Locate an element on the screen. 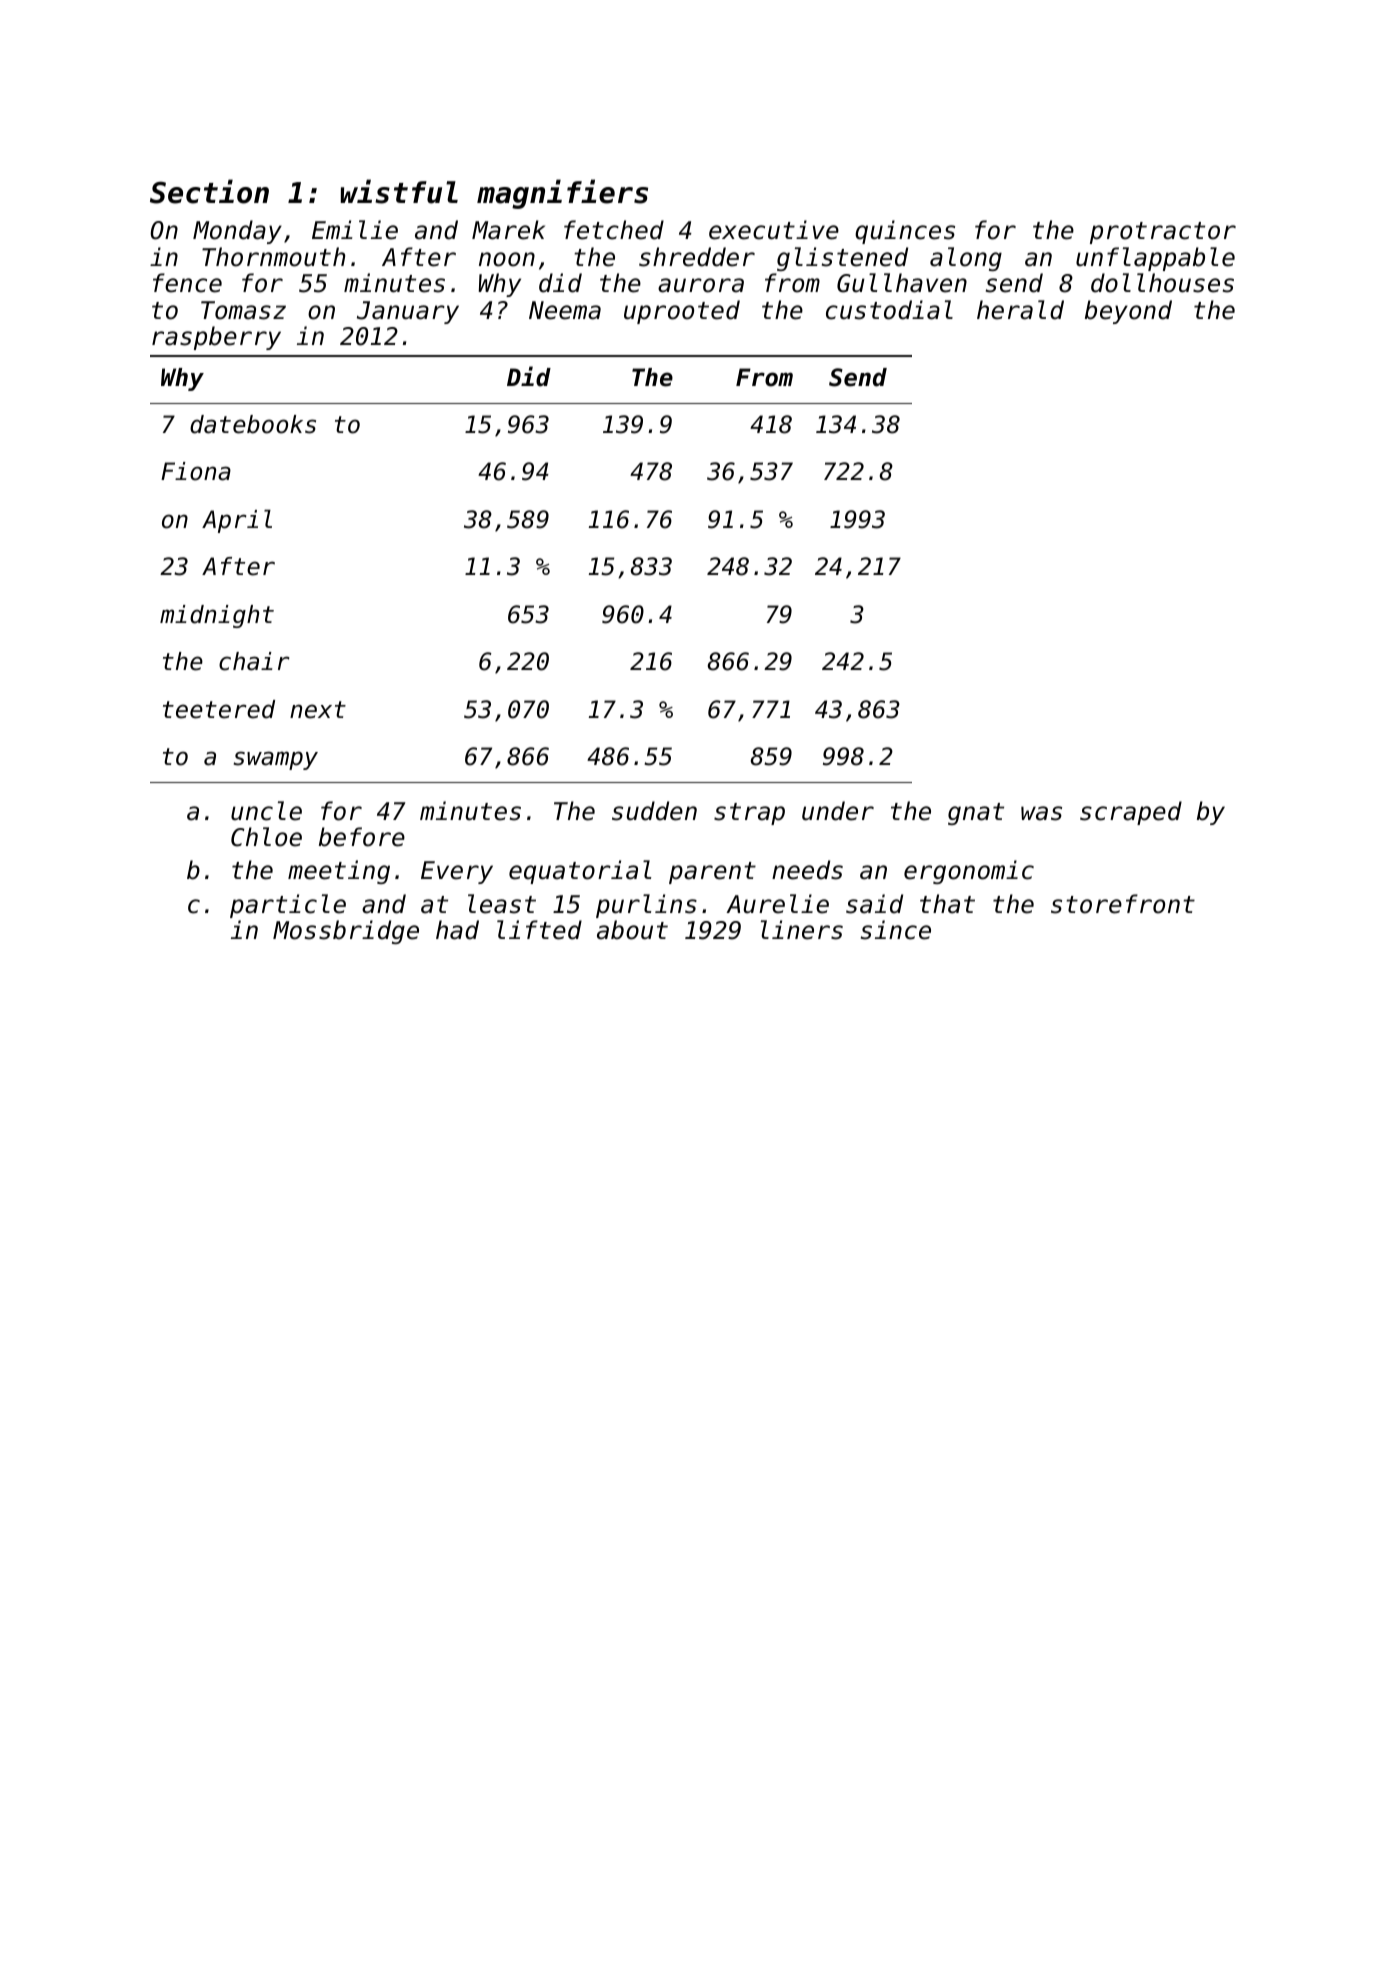 This screenshot has height=1969, width=1386. Fiona is located at coordinates (196, 471).
